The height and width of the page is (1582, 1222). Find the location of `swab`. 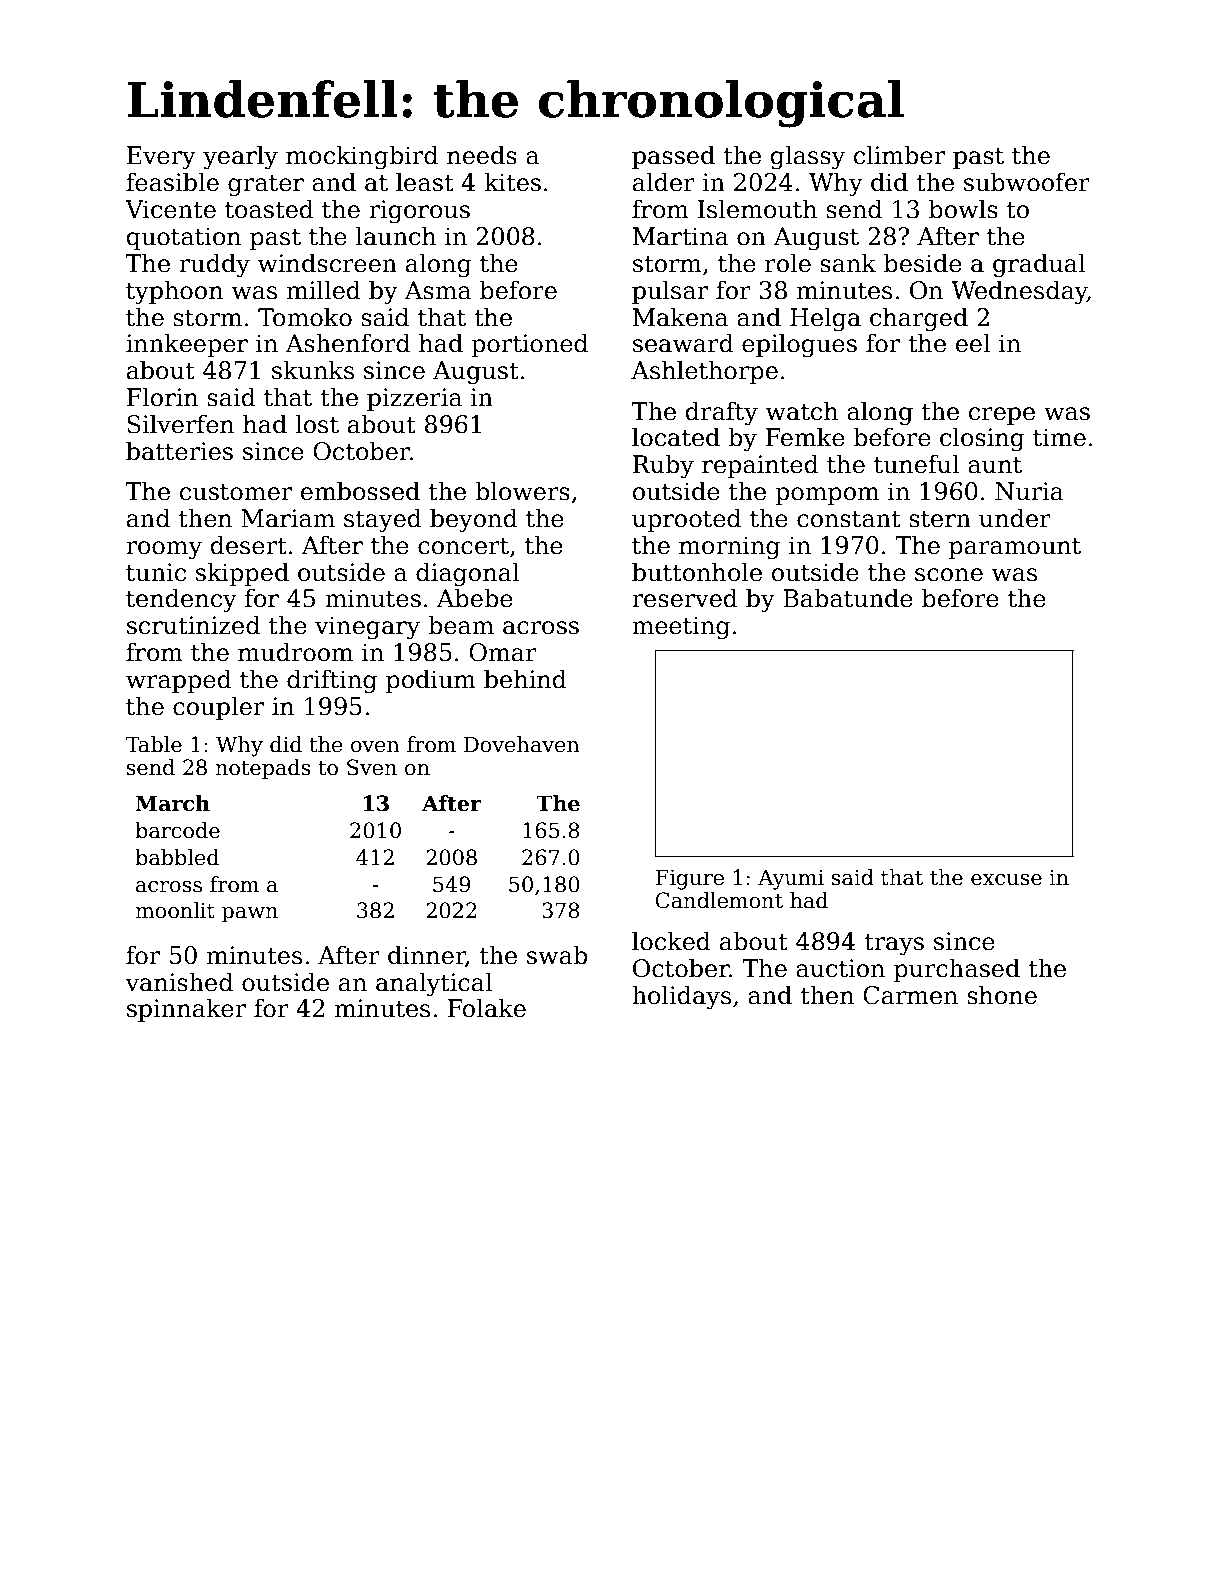

swab is located at coordinates (557, 955).
